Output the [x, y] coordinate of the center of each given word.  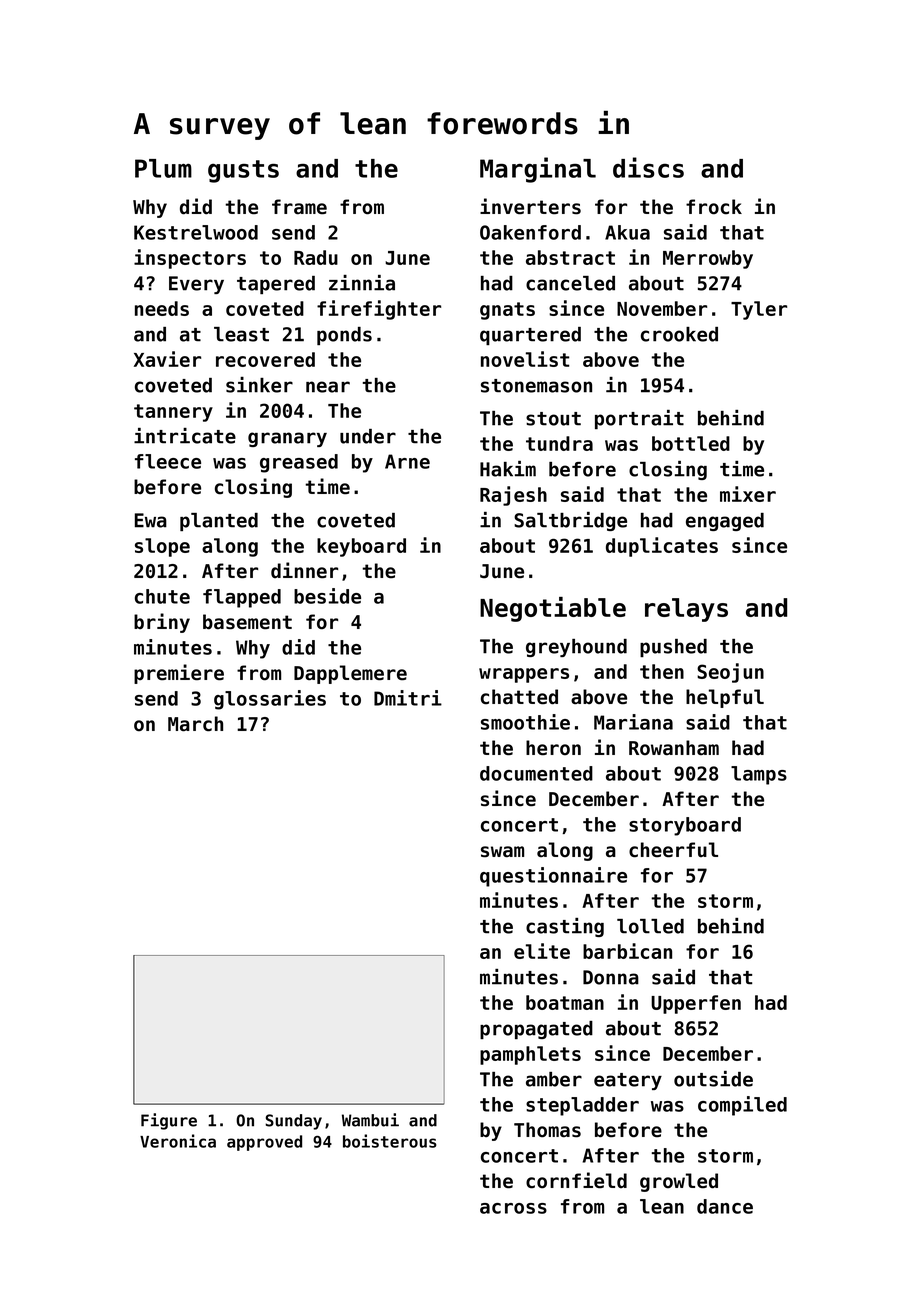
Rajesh [513, 496]
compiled [742, 1106]
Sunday [293, 1122]
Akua [627, 232]
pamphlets [530, 1055]
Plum [163, 168]
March [195, 724]
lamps [759, 775]
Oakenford [530, 232]
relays [686, 610]
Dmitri [408, 698]
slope [162, 547]
